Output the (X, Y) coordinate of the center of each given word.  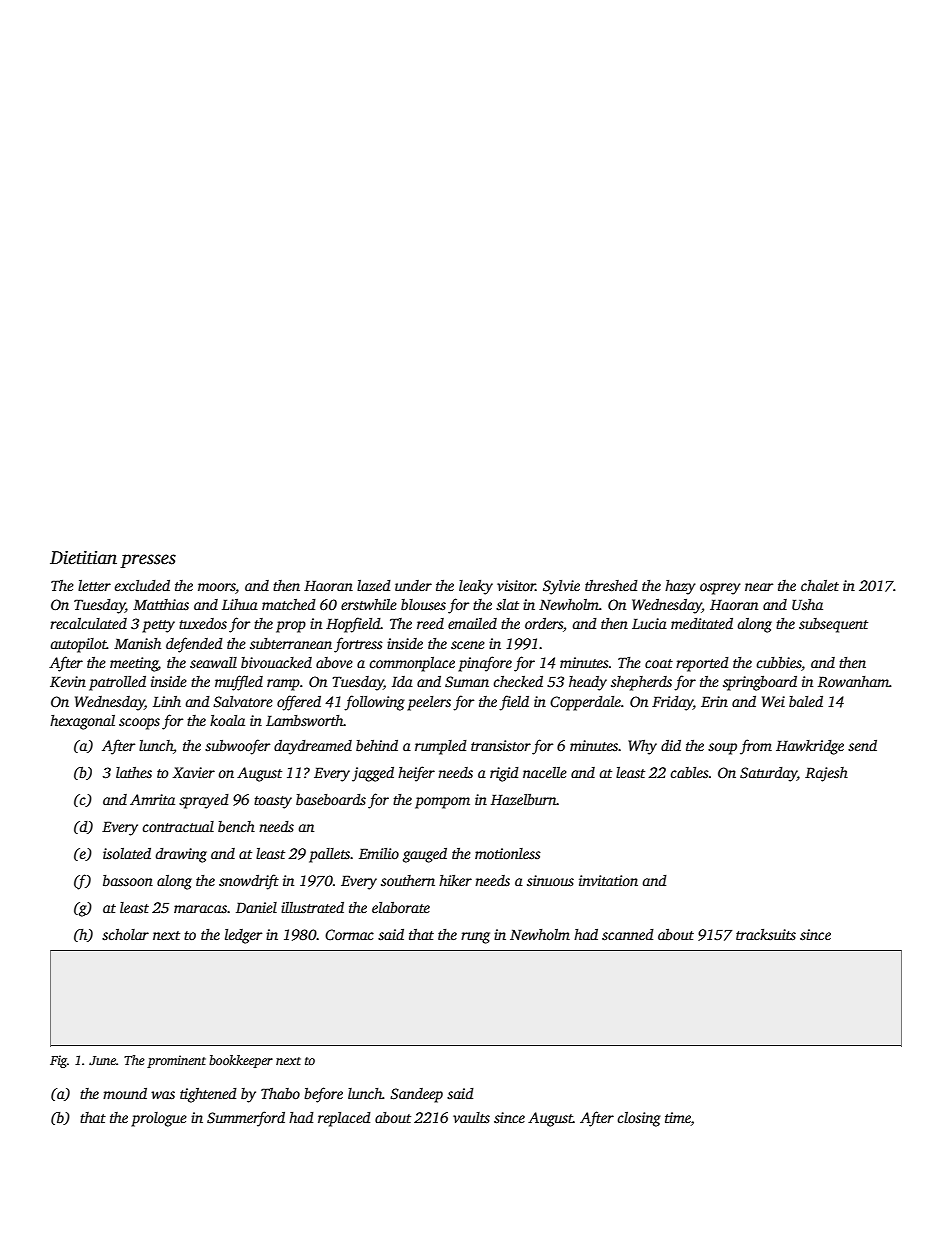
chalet (820, 585)
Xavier (193, 772)
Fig (58, 1061)
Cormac (349, 934)
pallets (329, 855)
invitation (608, 880)
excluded (142, 585)
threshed (611, 585)
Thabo (280, 1093)
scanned (628, 934)
